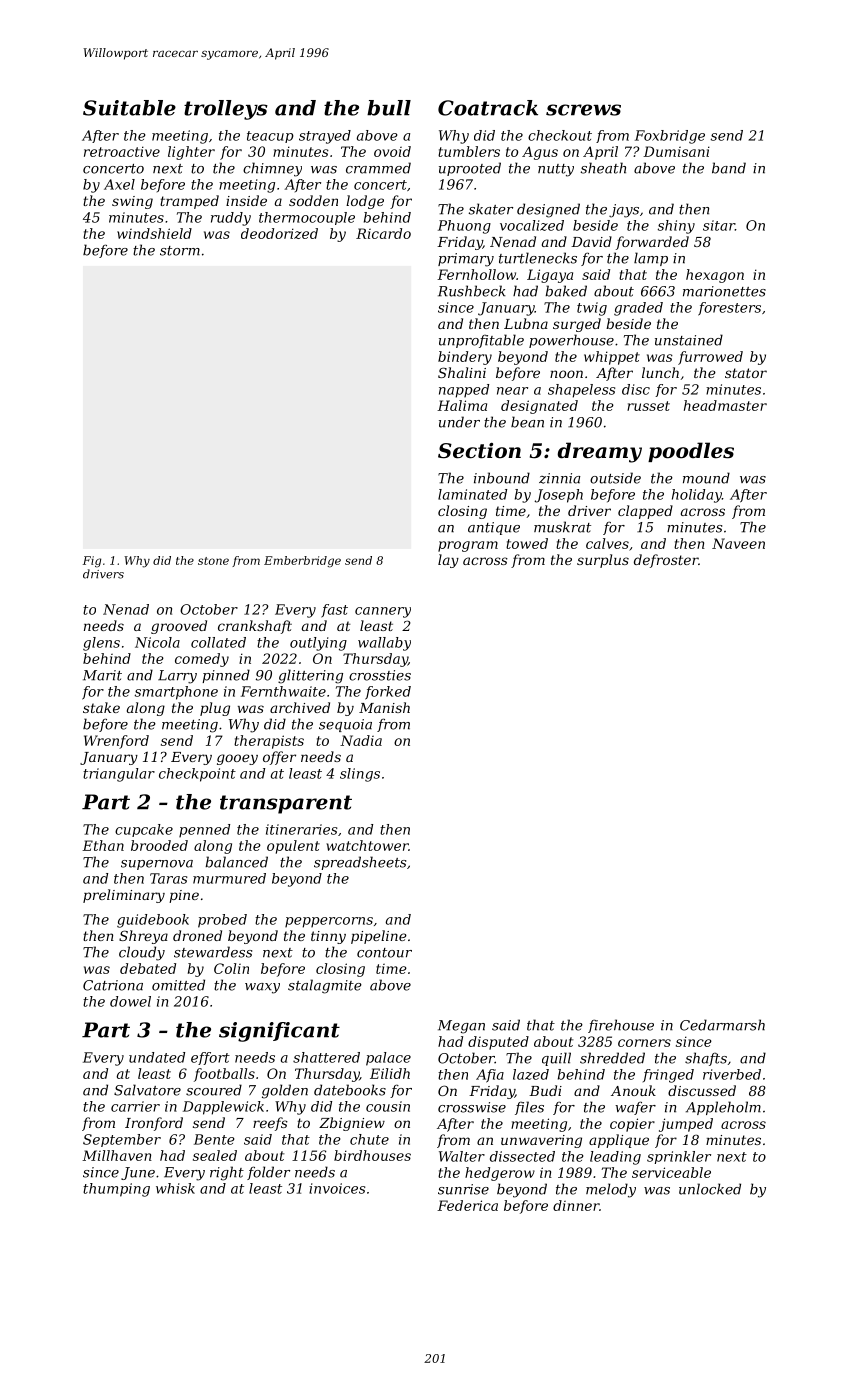 The height and width of the image is (1400, 849). Describe the element at coordinates (226, 676) in the image. I see `pinned` at that location.
